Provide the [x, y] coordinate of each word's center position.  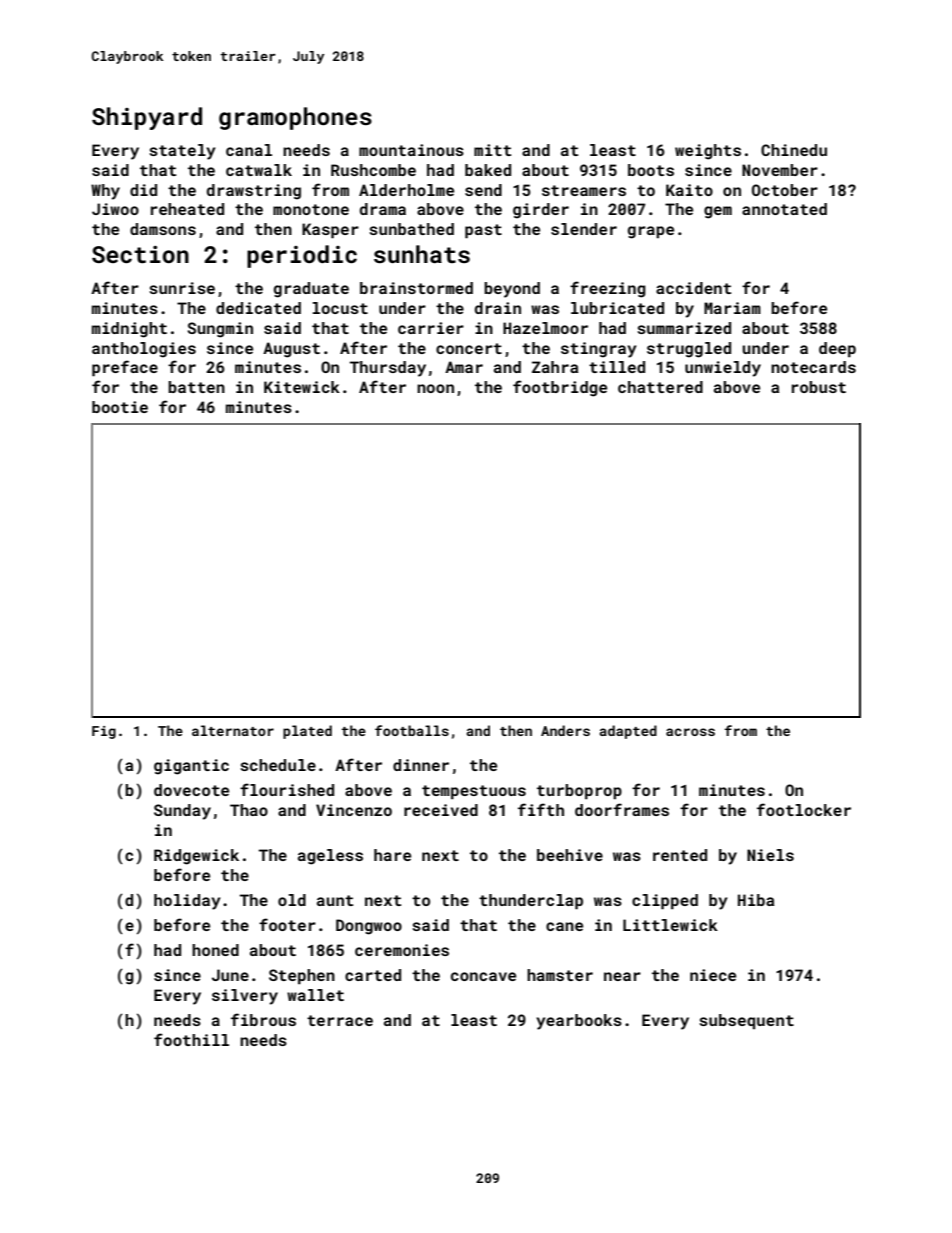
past [483, 231]
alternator [233, 730]
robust [819, 387]
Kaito [689, 190]
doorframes [622, 809]
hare [392, 855]
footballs [412, 730]
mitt [492, 150]
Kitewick [302, 387]
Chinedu [794, 150]
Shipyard [147, 118]
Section [140, 254]
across [690, 732]
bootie [120, 407]
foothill [191, 1039]
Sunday [182, 812]
